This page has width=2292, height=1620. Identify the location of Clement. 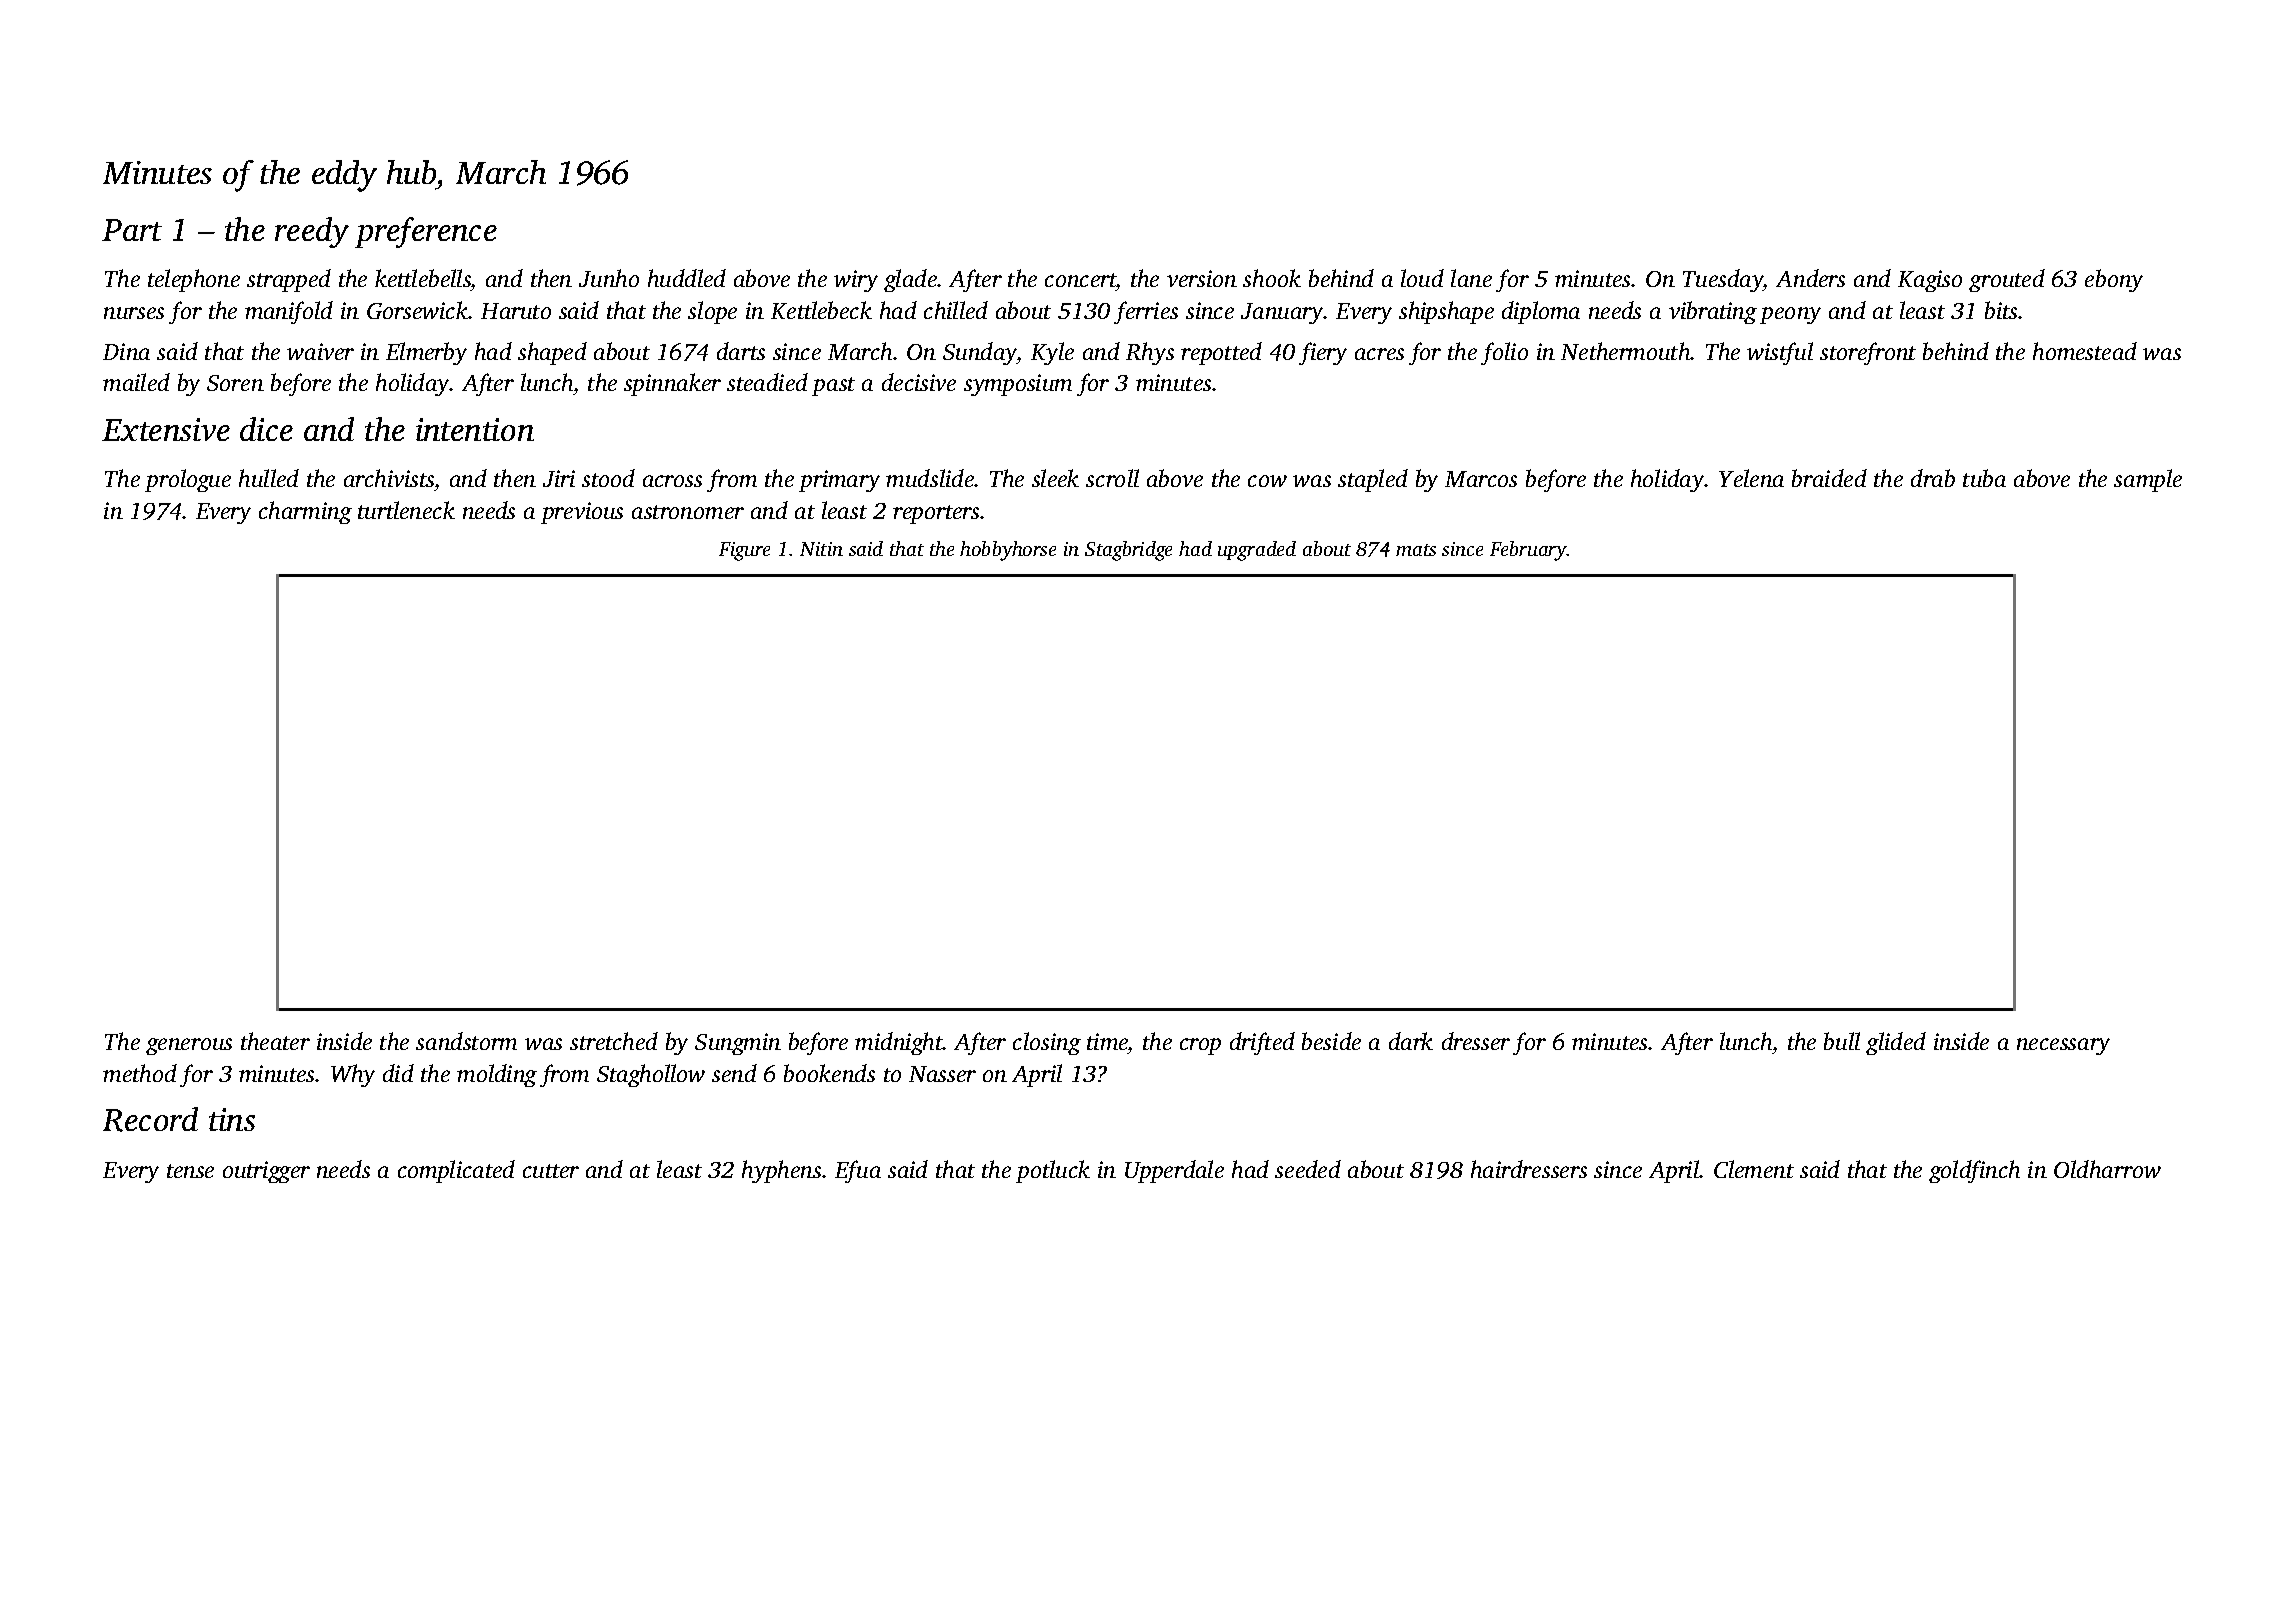
(1754, 1169).
